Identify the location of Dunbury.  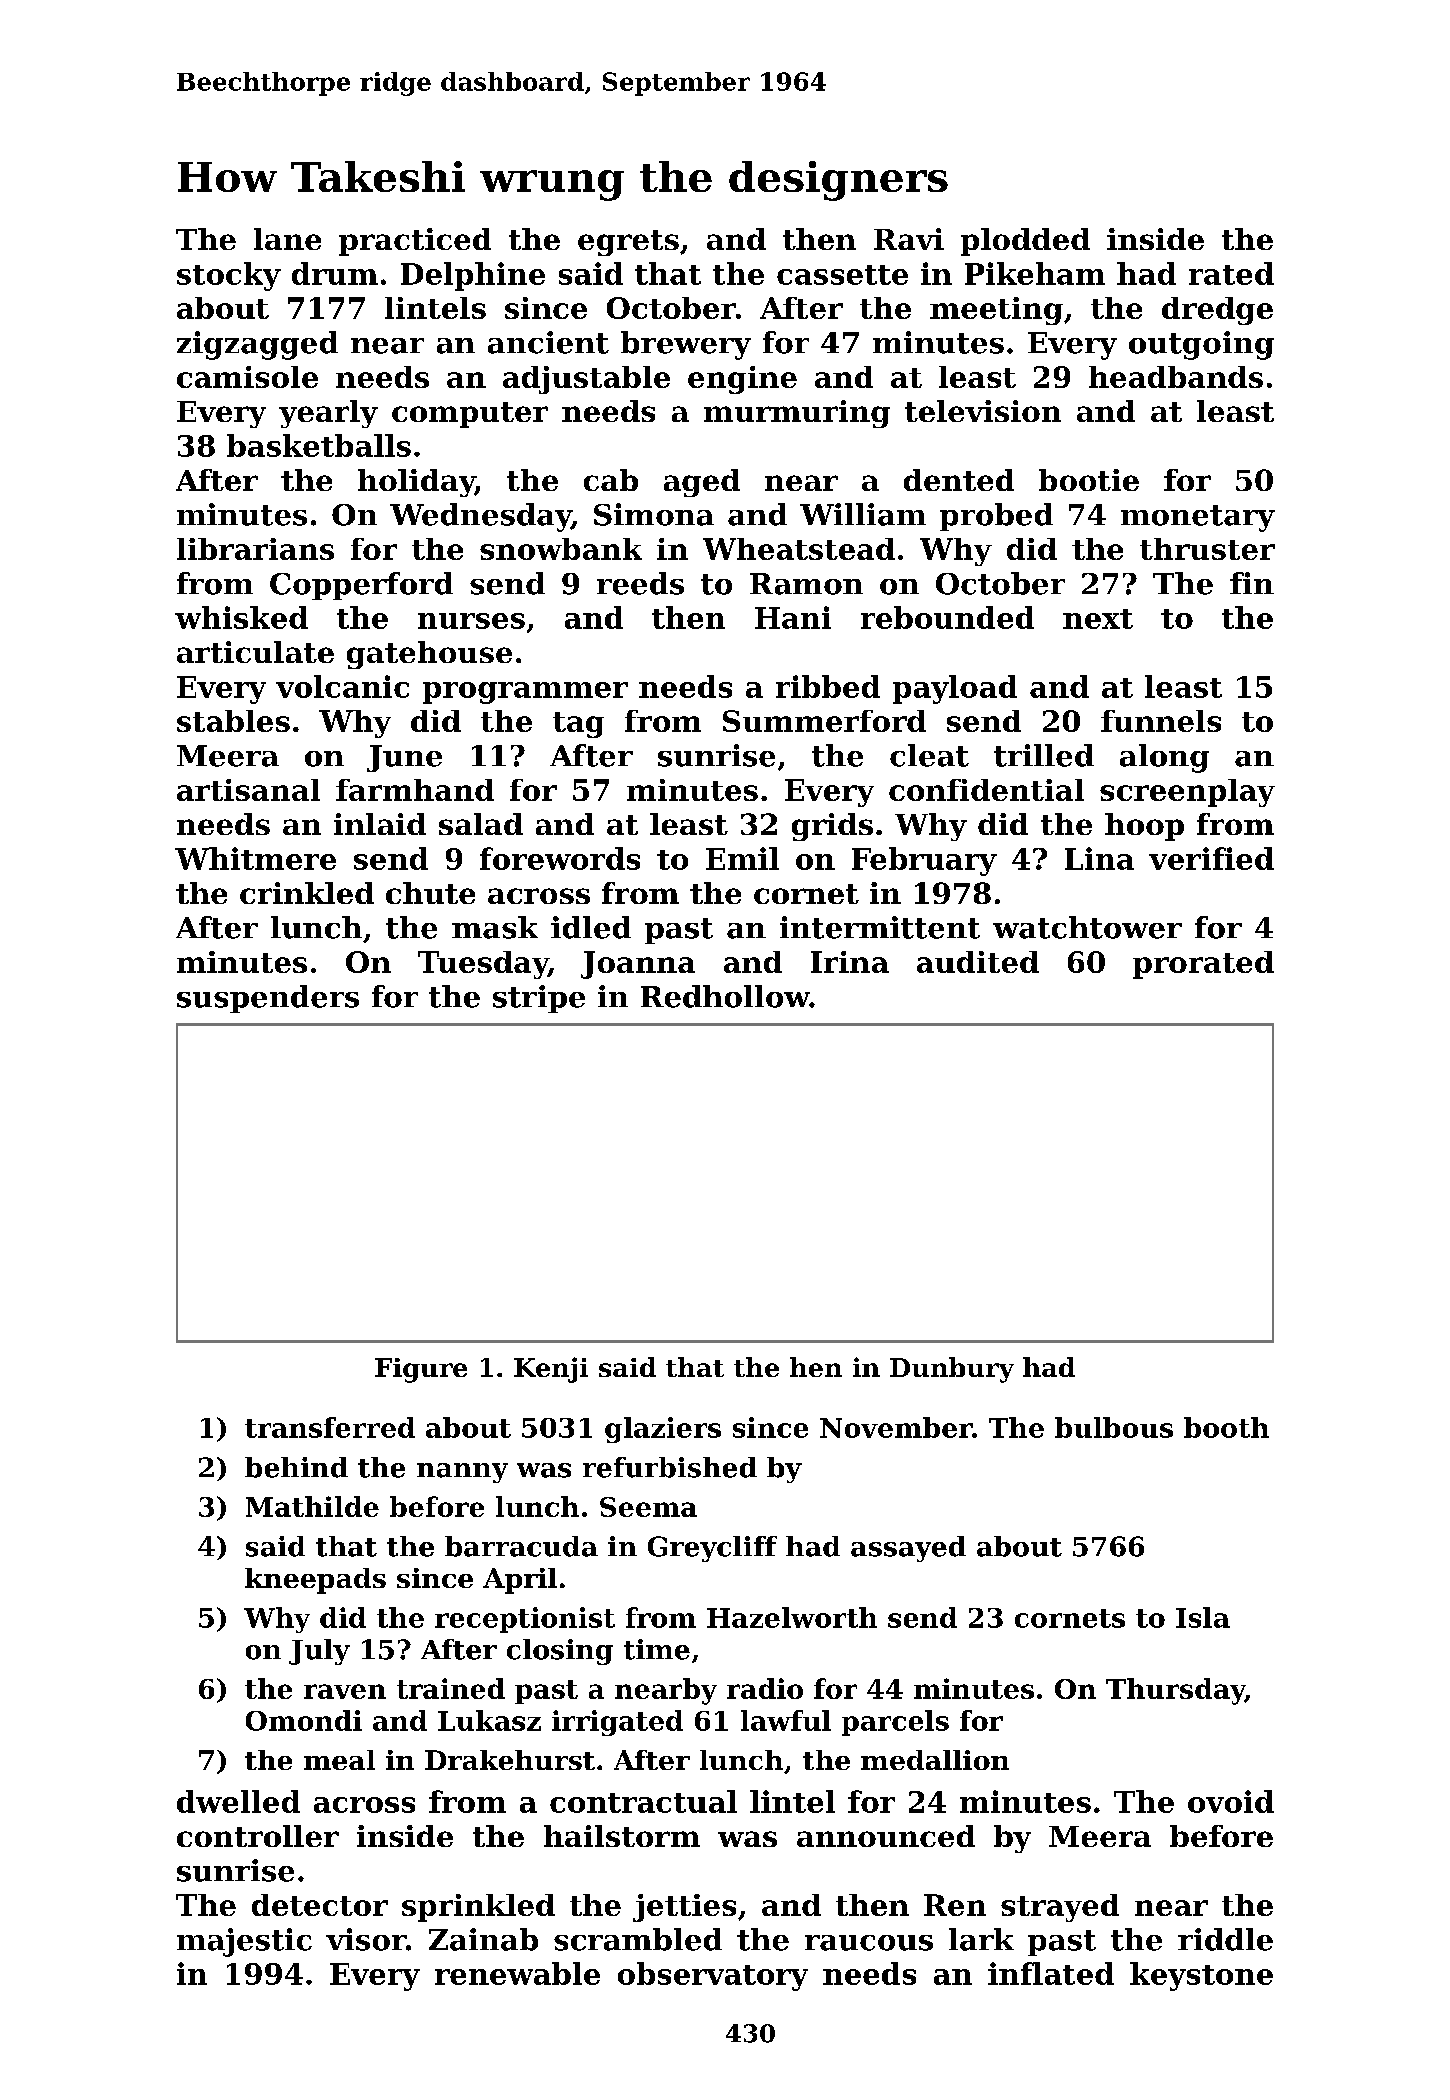
(952, 1370).
